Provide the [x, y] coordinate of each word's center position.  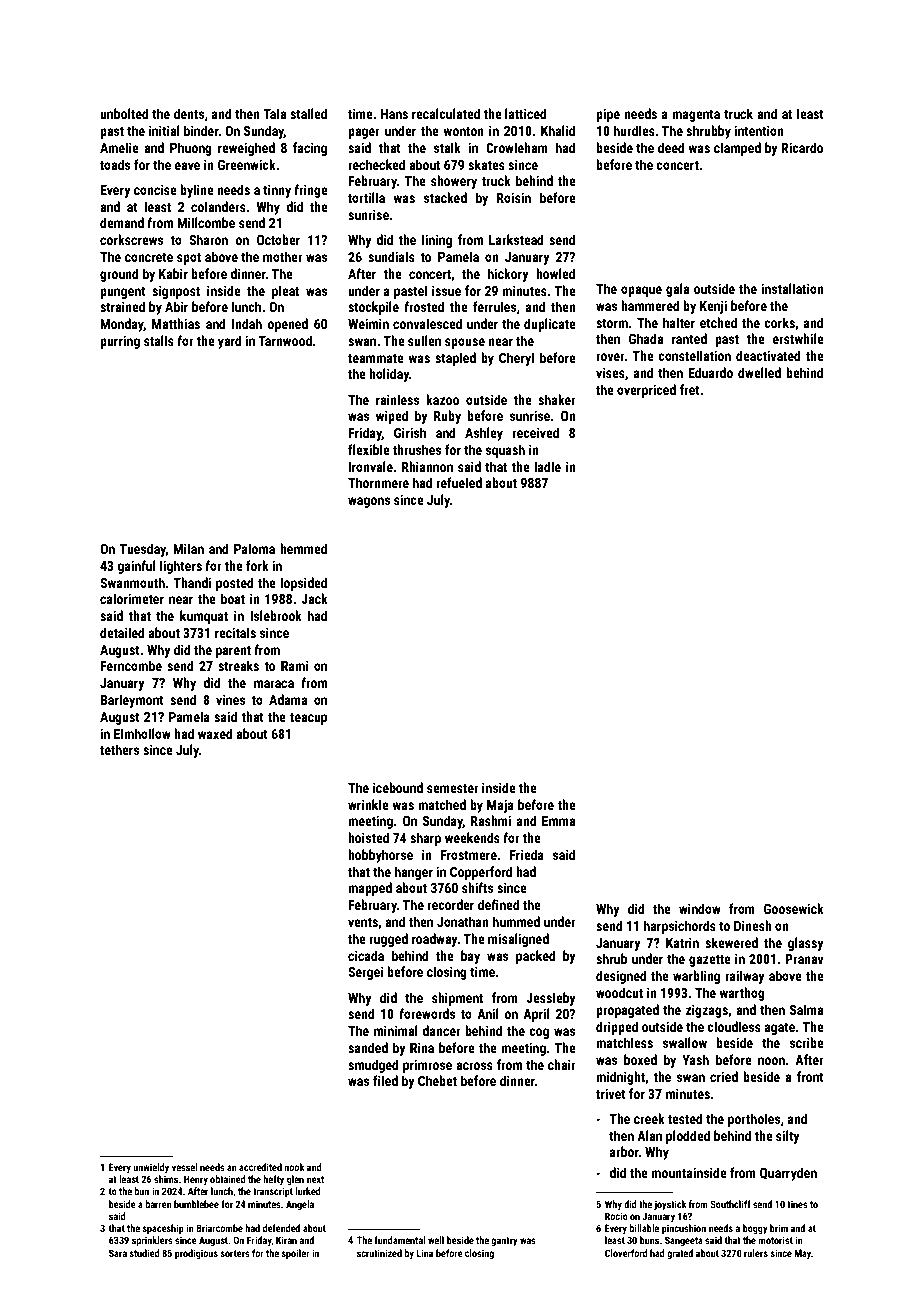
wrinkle [368, 804]
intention [759, 130]
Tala [274, 113]
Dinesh [753, 925]
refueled [459, 482]
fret [690, 389]
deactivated [768, 355]
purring [120, 342]
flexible [369, 449]
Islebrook [276, 615]
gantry [504, 1241]
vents [363, 922]
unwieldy [151, 1168]
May [803, 1254]
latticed [526, 113]
